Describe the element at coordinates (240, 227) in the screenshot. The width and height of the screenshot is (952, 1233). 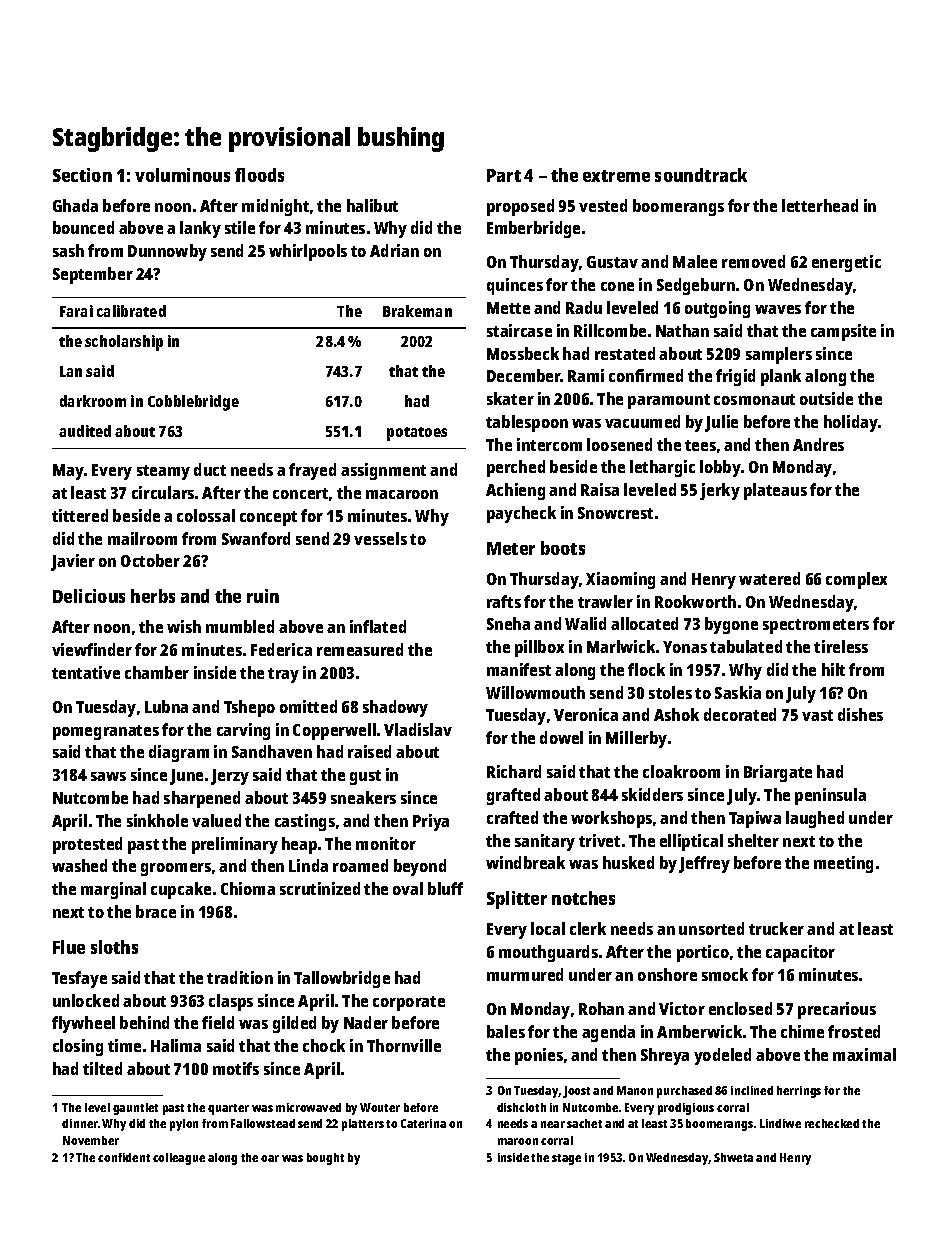
I see `stile` at that location.
